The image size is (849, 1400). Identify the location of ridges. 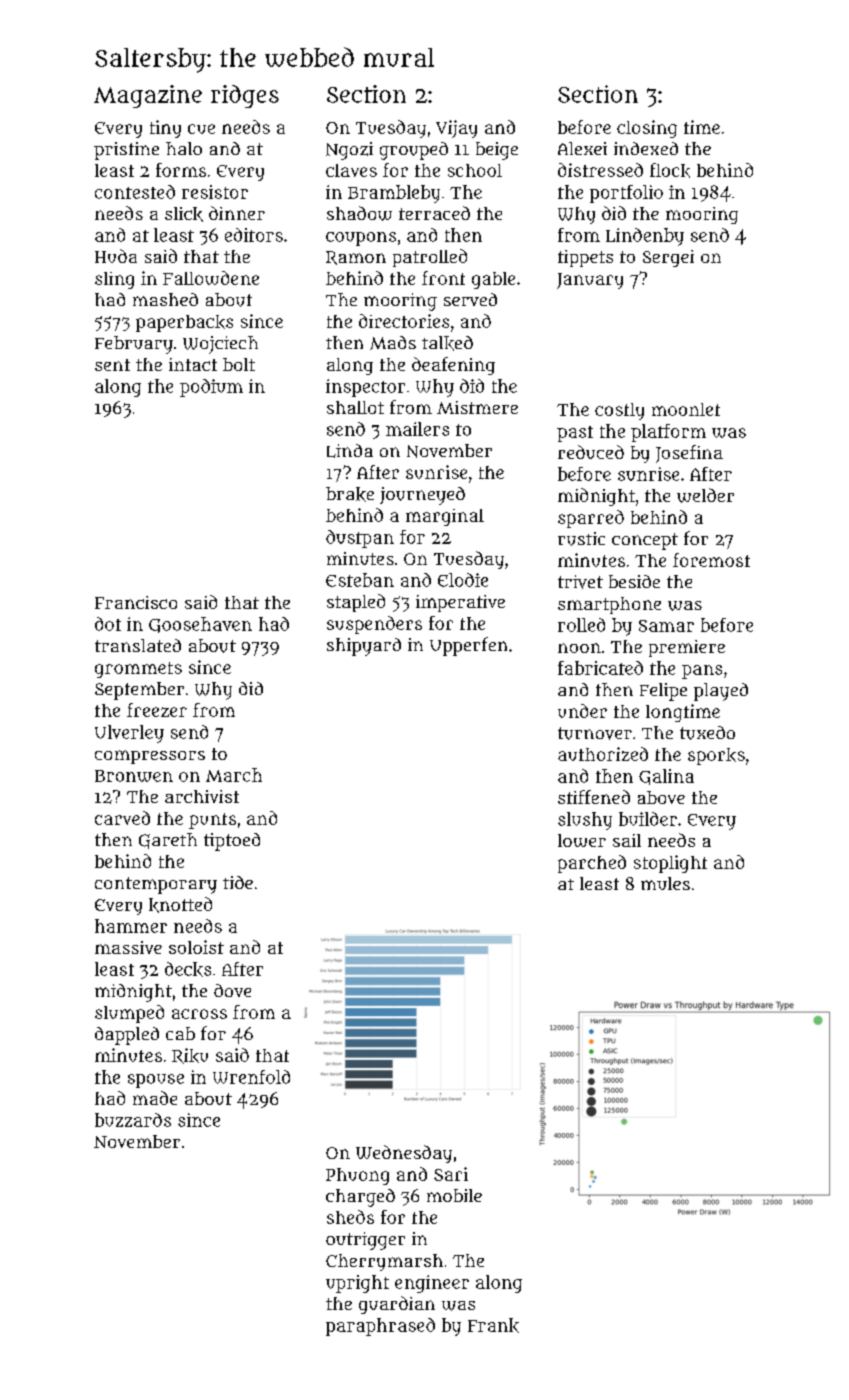
(245, 96).
